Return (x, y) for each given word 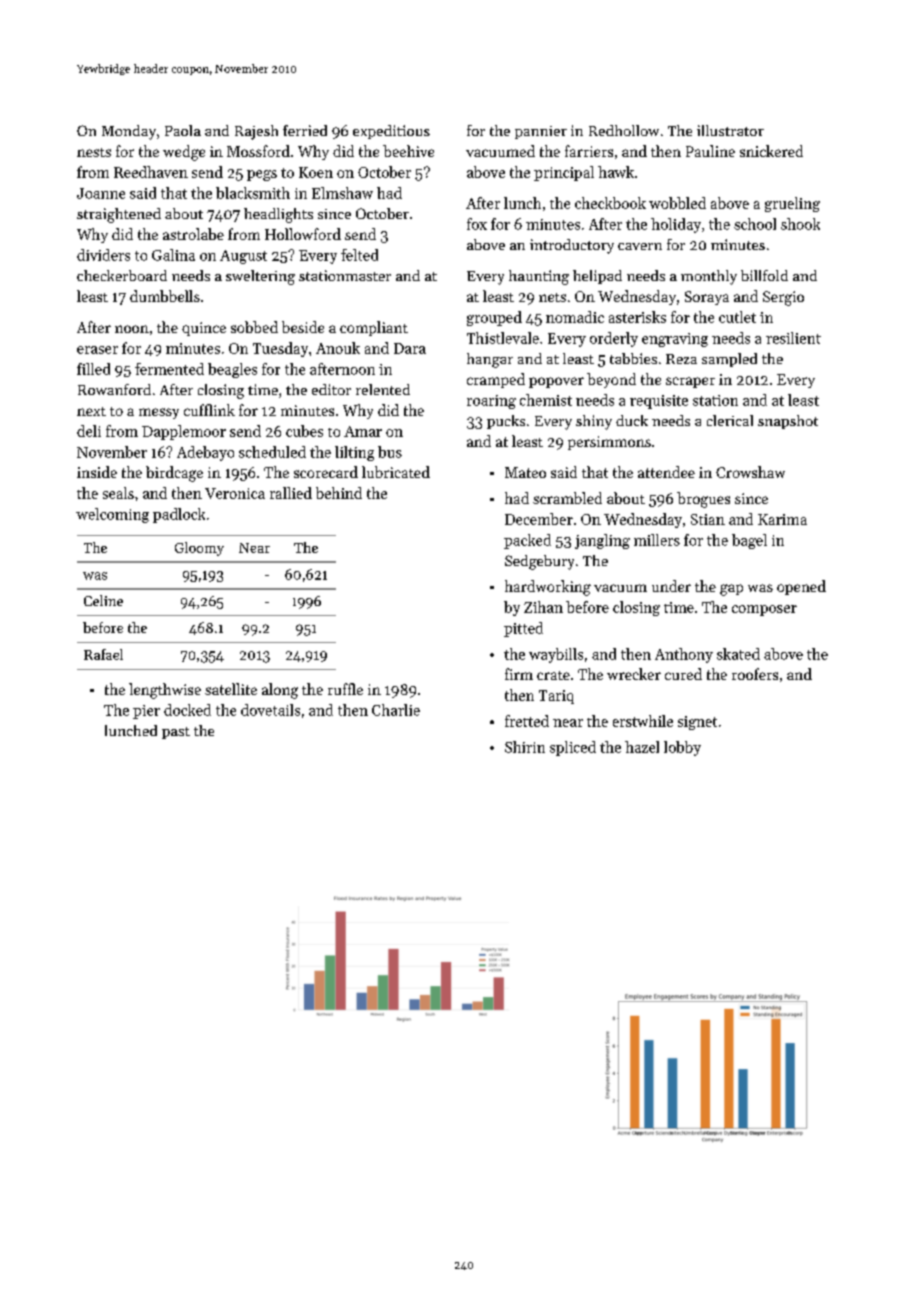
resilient (793, 338)
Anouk (338, 348)
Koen (316, 172)
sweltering (260, 277)
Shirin (525, 747)
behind (339, 493)
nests (94, 152)
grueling (792, 204)
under (671, 586)
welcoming (112, 515)
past (176, 733)
